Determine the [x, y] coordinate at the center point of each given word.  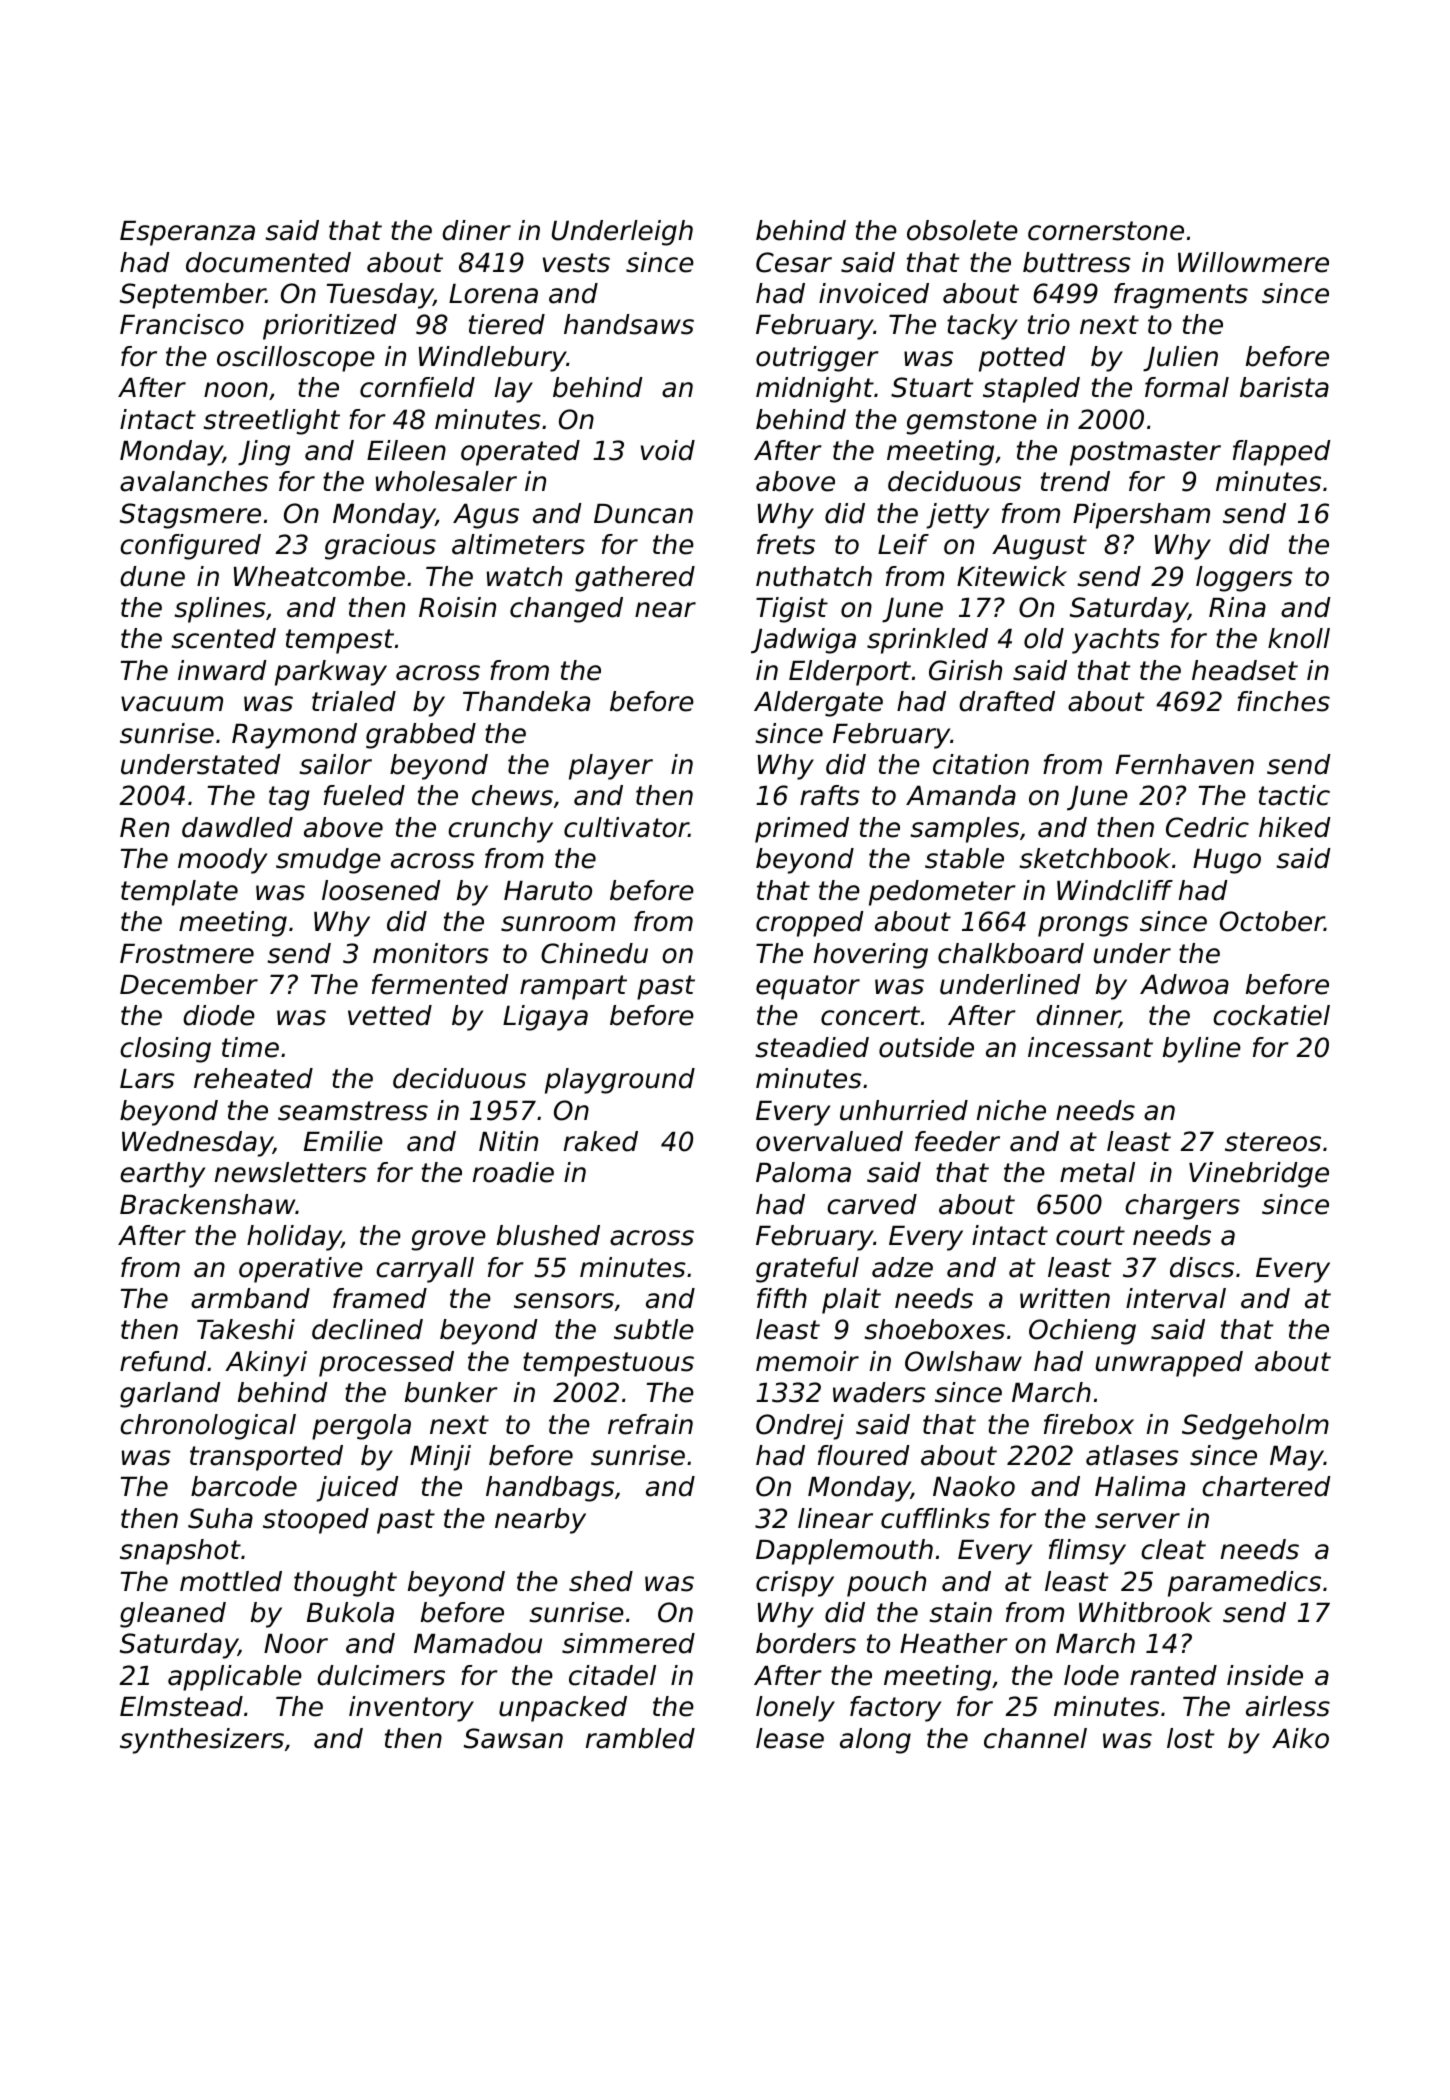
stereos [1273, 1142]
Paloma [803, 1172]
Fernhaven [1185, 764]
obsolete [962, 230]
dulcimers [381, 1675]
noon [236, 390]
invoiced [874, 293]
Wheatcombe [319, 576]
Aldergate [818, 704]
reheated [253, 1078]
